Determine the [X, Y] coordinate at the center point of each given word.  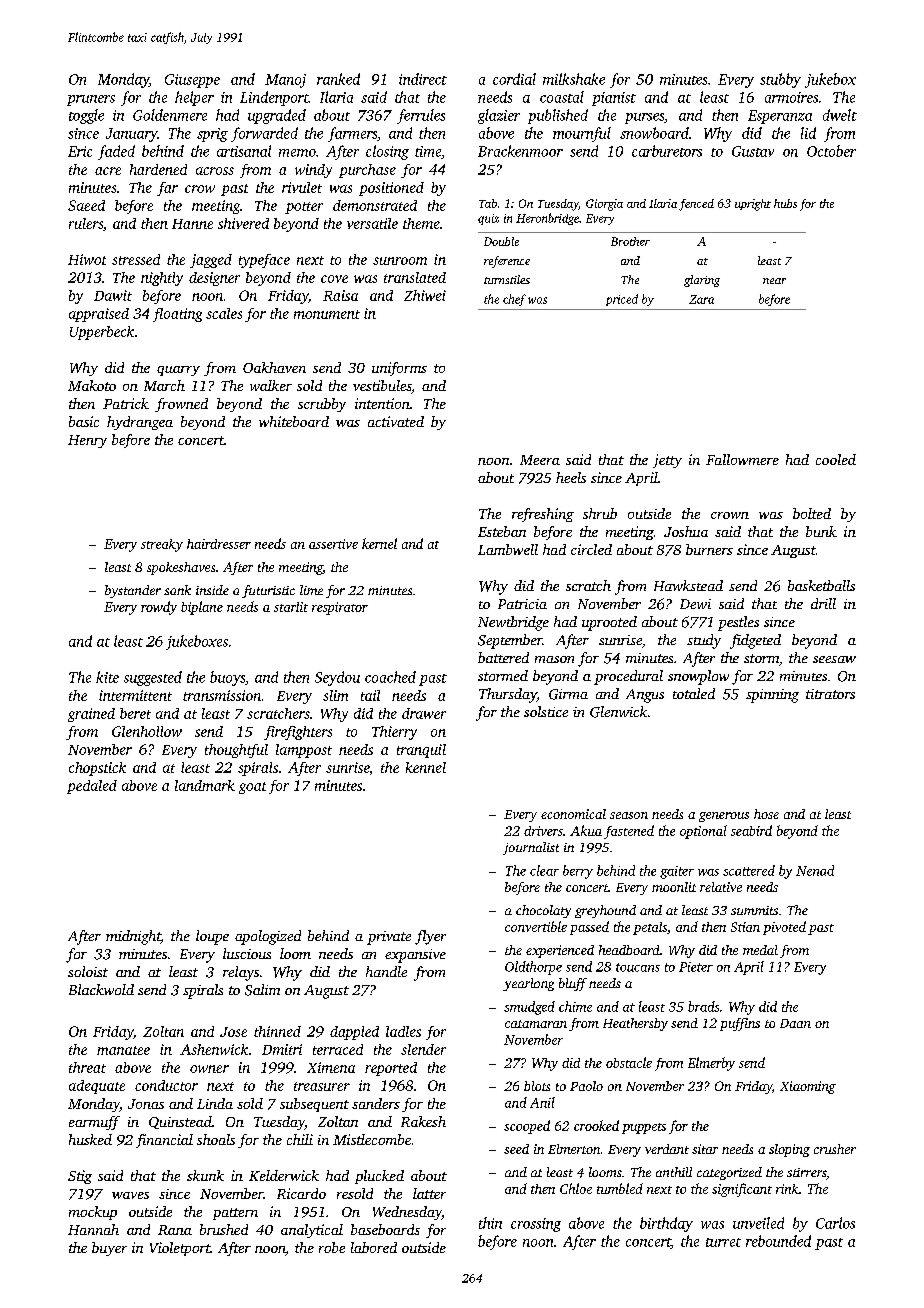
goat [252, 788]
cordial [514, 79]
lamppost [304, 751]
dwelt [840, 115]
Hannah [93, 1229]
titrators [830, 694]
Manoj [285, 81]
